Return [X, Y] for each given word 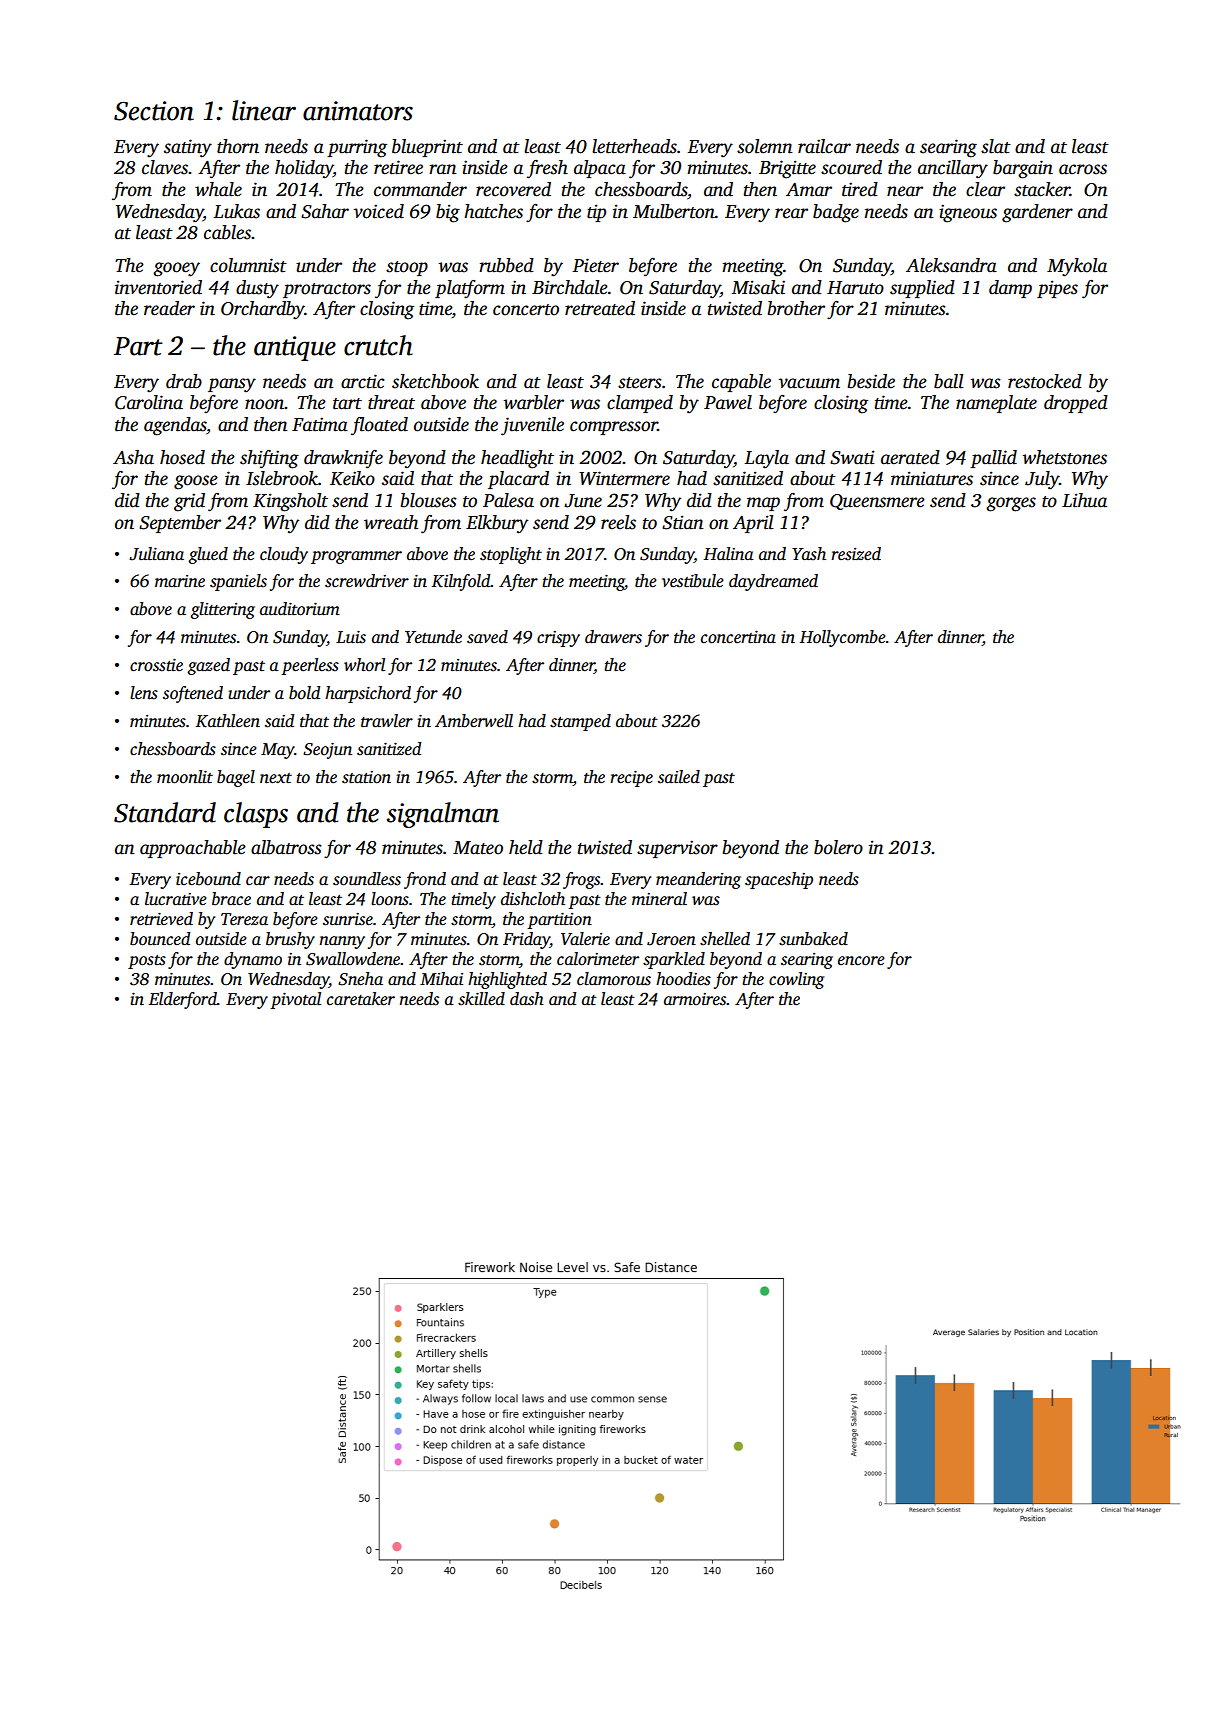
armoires [695, 999]
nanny [342, 942]
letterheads [634, 146]
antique [295, 348]
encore [861, 961]
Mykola [1077, 267]
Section [154, 111]
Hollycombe [842, 638]
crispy [558, 639]
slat [996, 146]
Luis [351, 637]
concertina [738, 637]
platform [470, 289]
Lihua [1084, 500]
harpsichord [368, 694]
